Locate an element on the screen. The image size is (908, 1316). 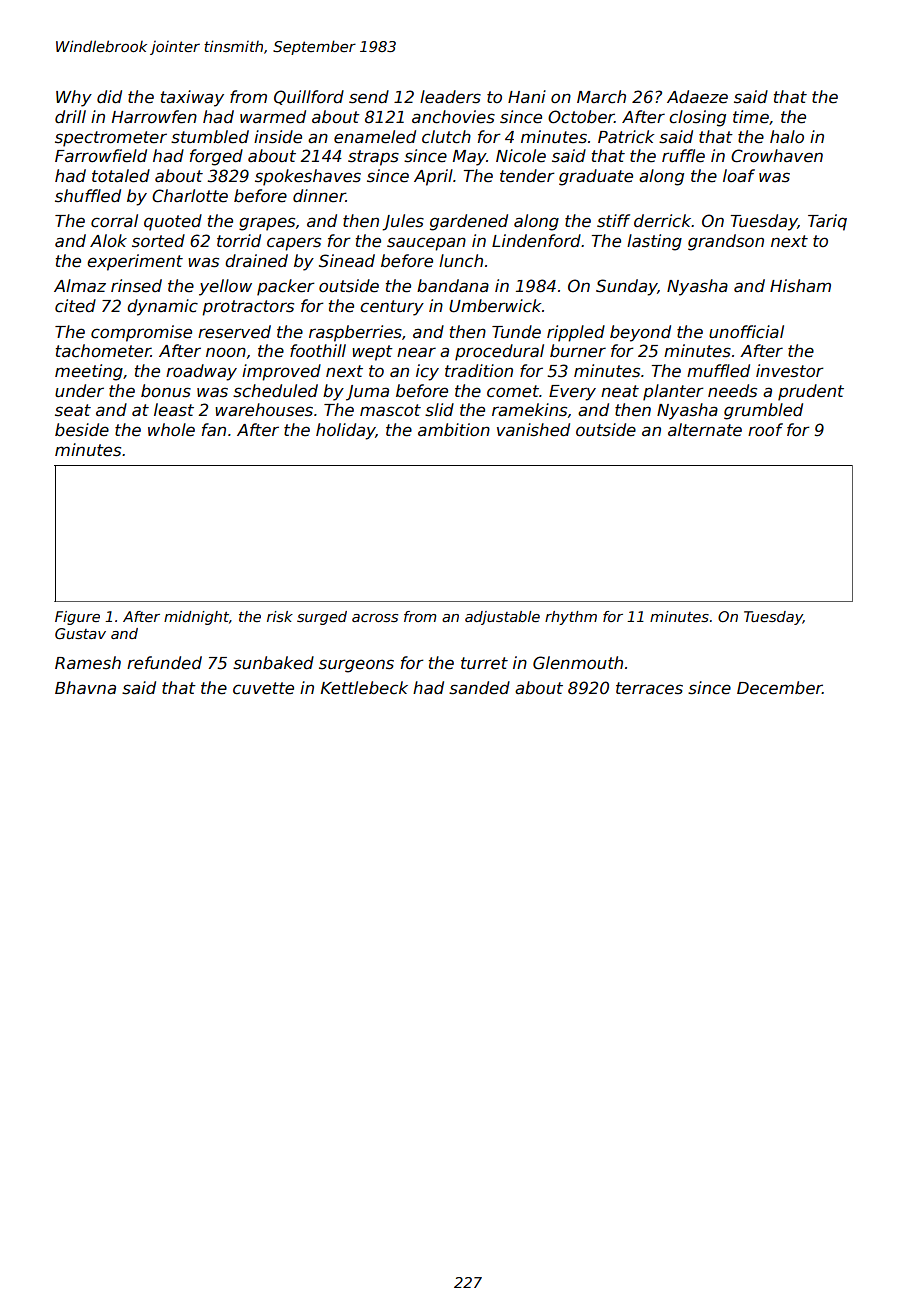
Kettlebeck is located at coordinates (364, 688).
